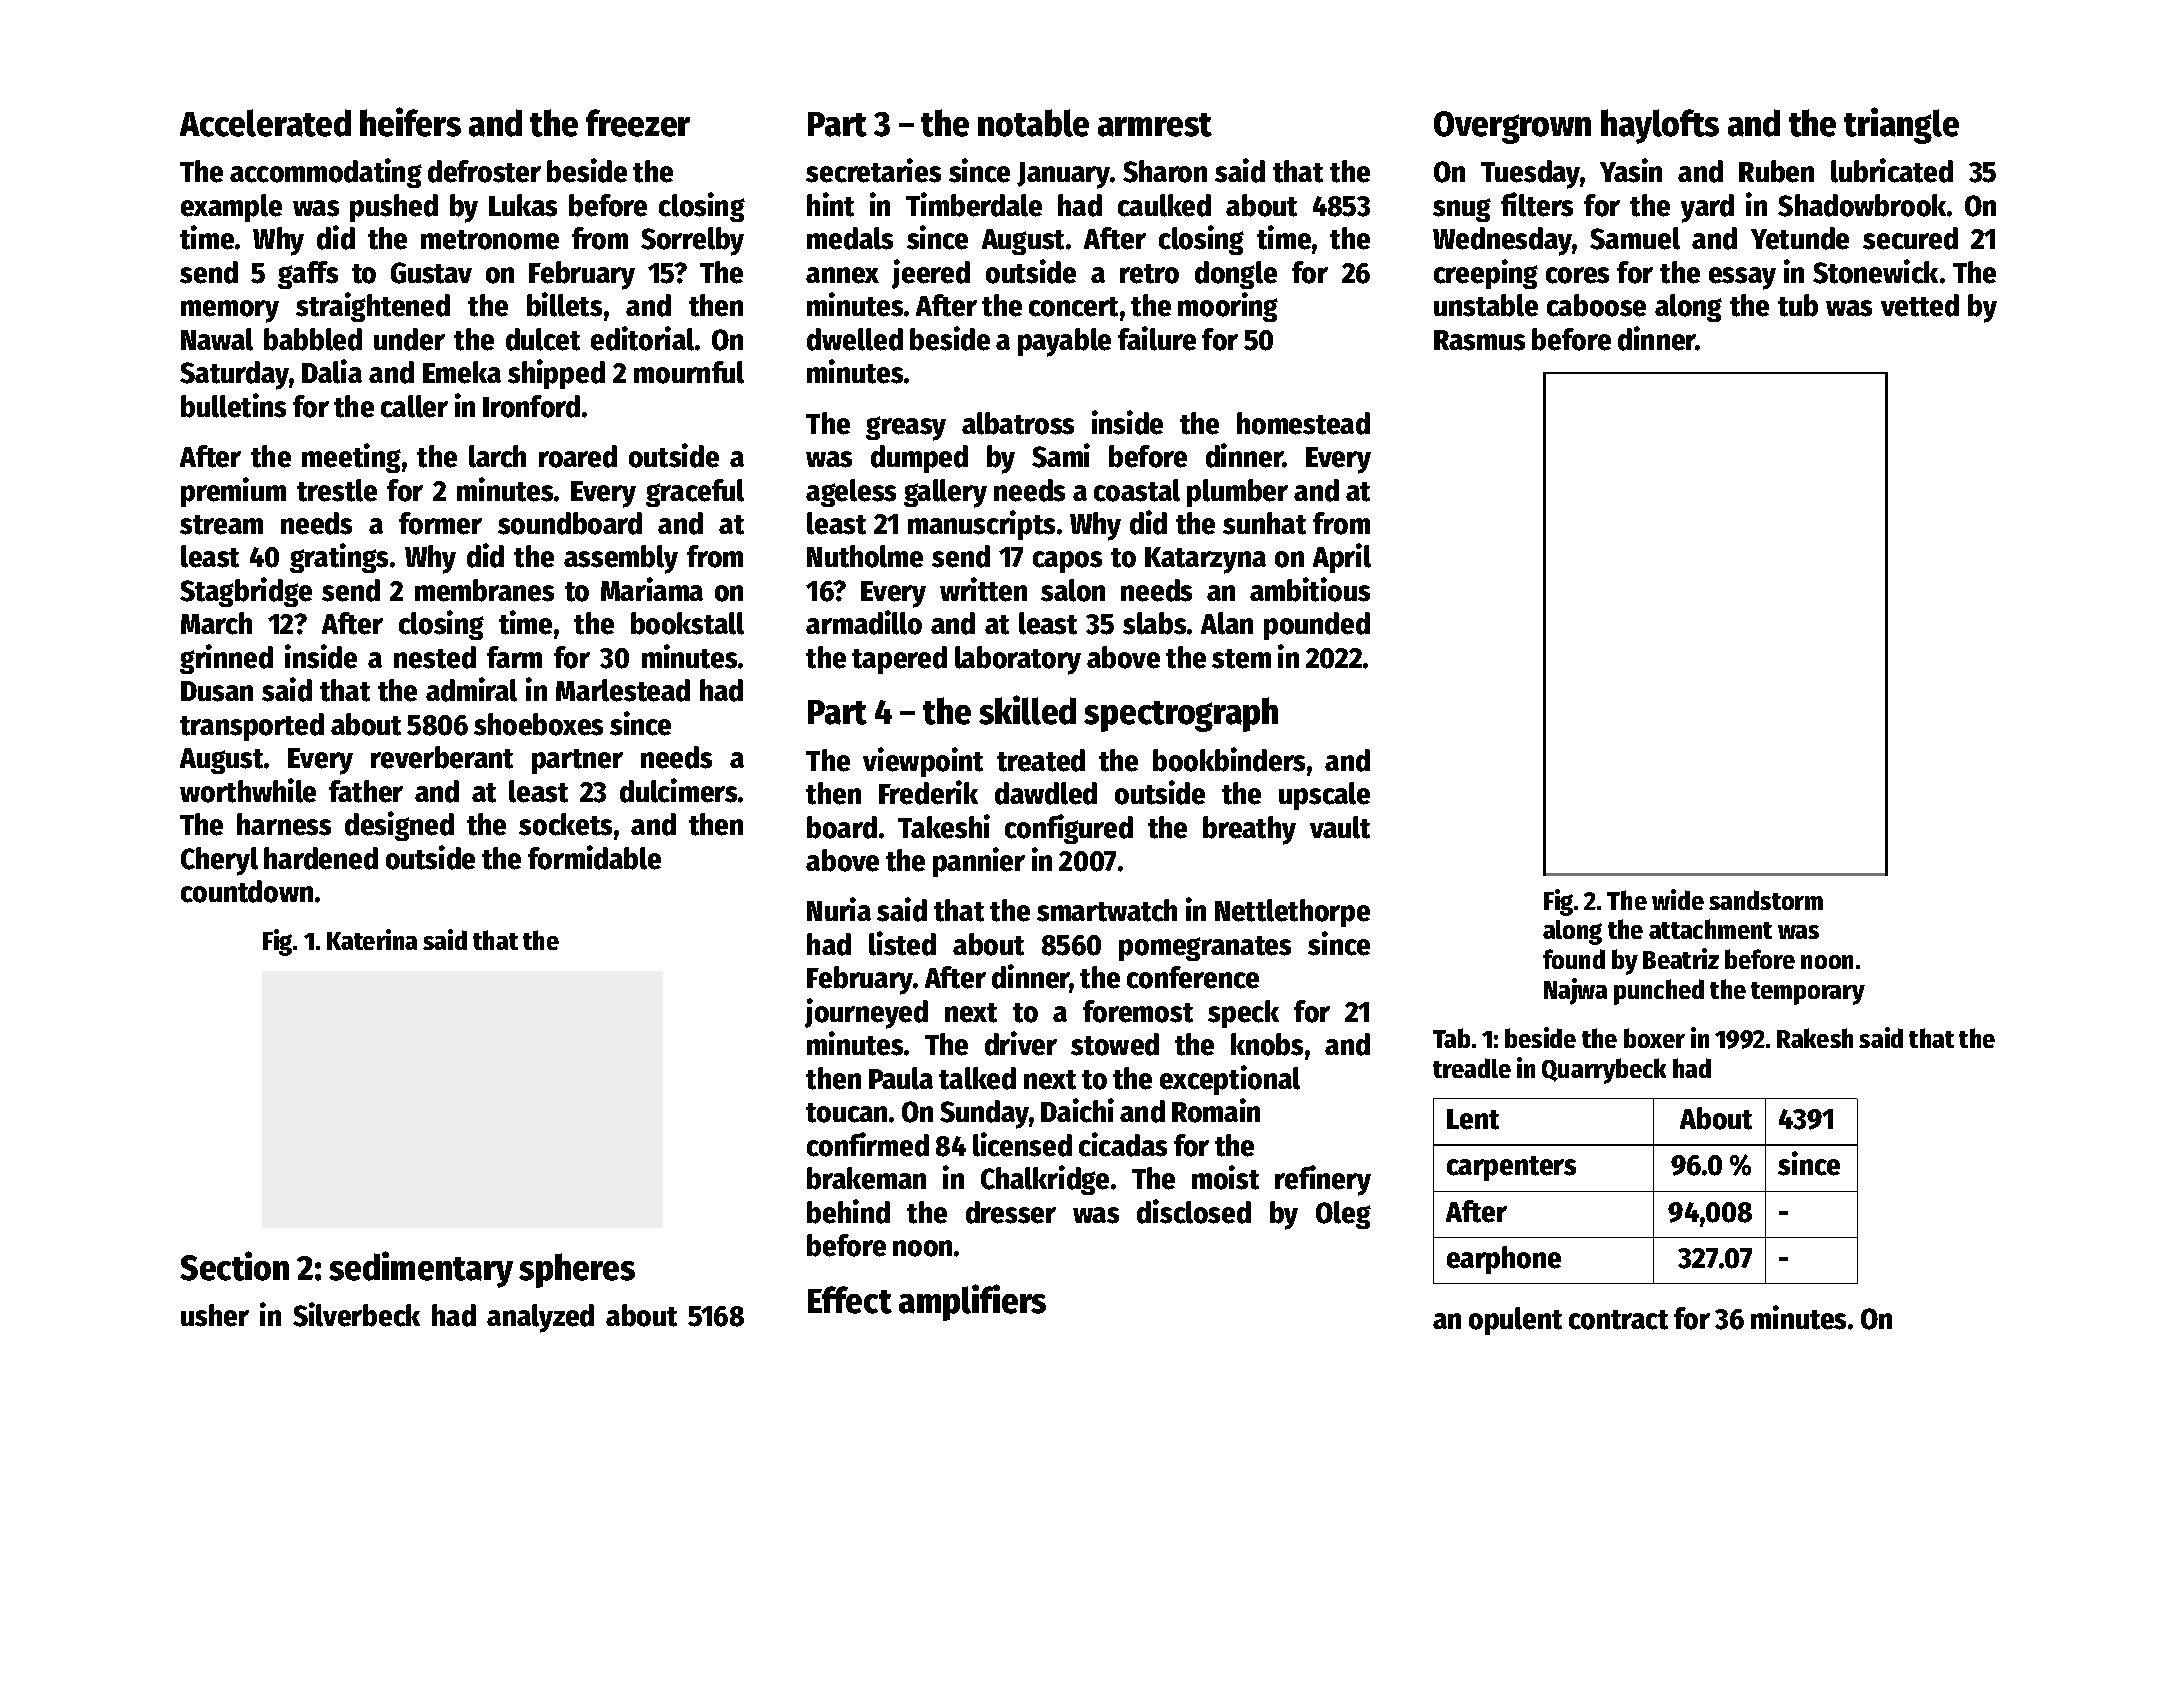 The height and width of the page is (1683, 2178). I want to click on April, so click(1342, 558).
